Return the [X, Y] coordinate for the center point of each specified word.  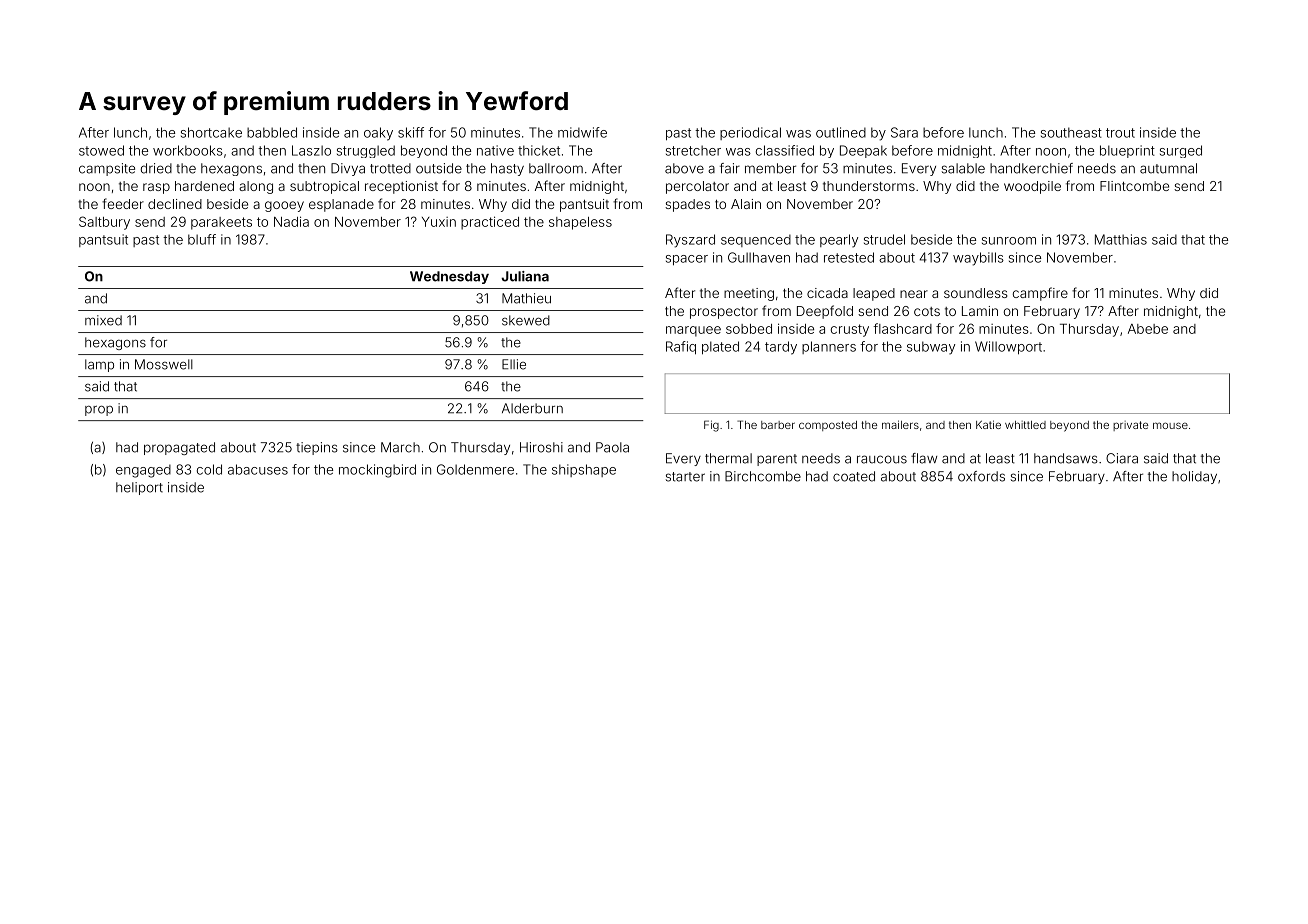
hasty [507, 169]
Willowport [1008, 348]
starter [685, 477]
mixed [103, 320]
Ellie [514, 364]
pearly [839, 241]
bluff [202, 239]
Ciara [1122, 458]
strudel [884, 239]
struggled [366, 151]
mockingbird [377, 471]
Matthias [1121, 239]
